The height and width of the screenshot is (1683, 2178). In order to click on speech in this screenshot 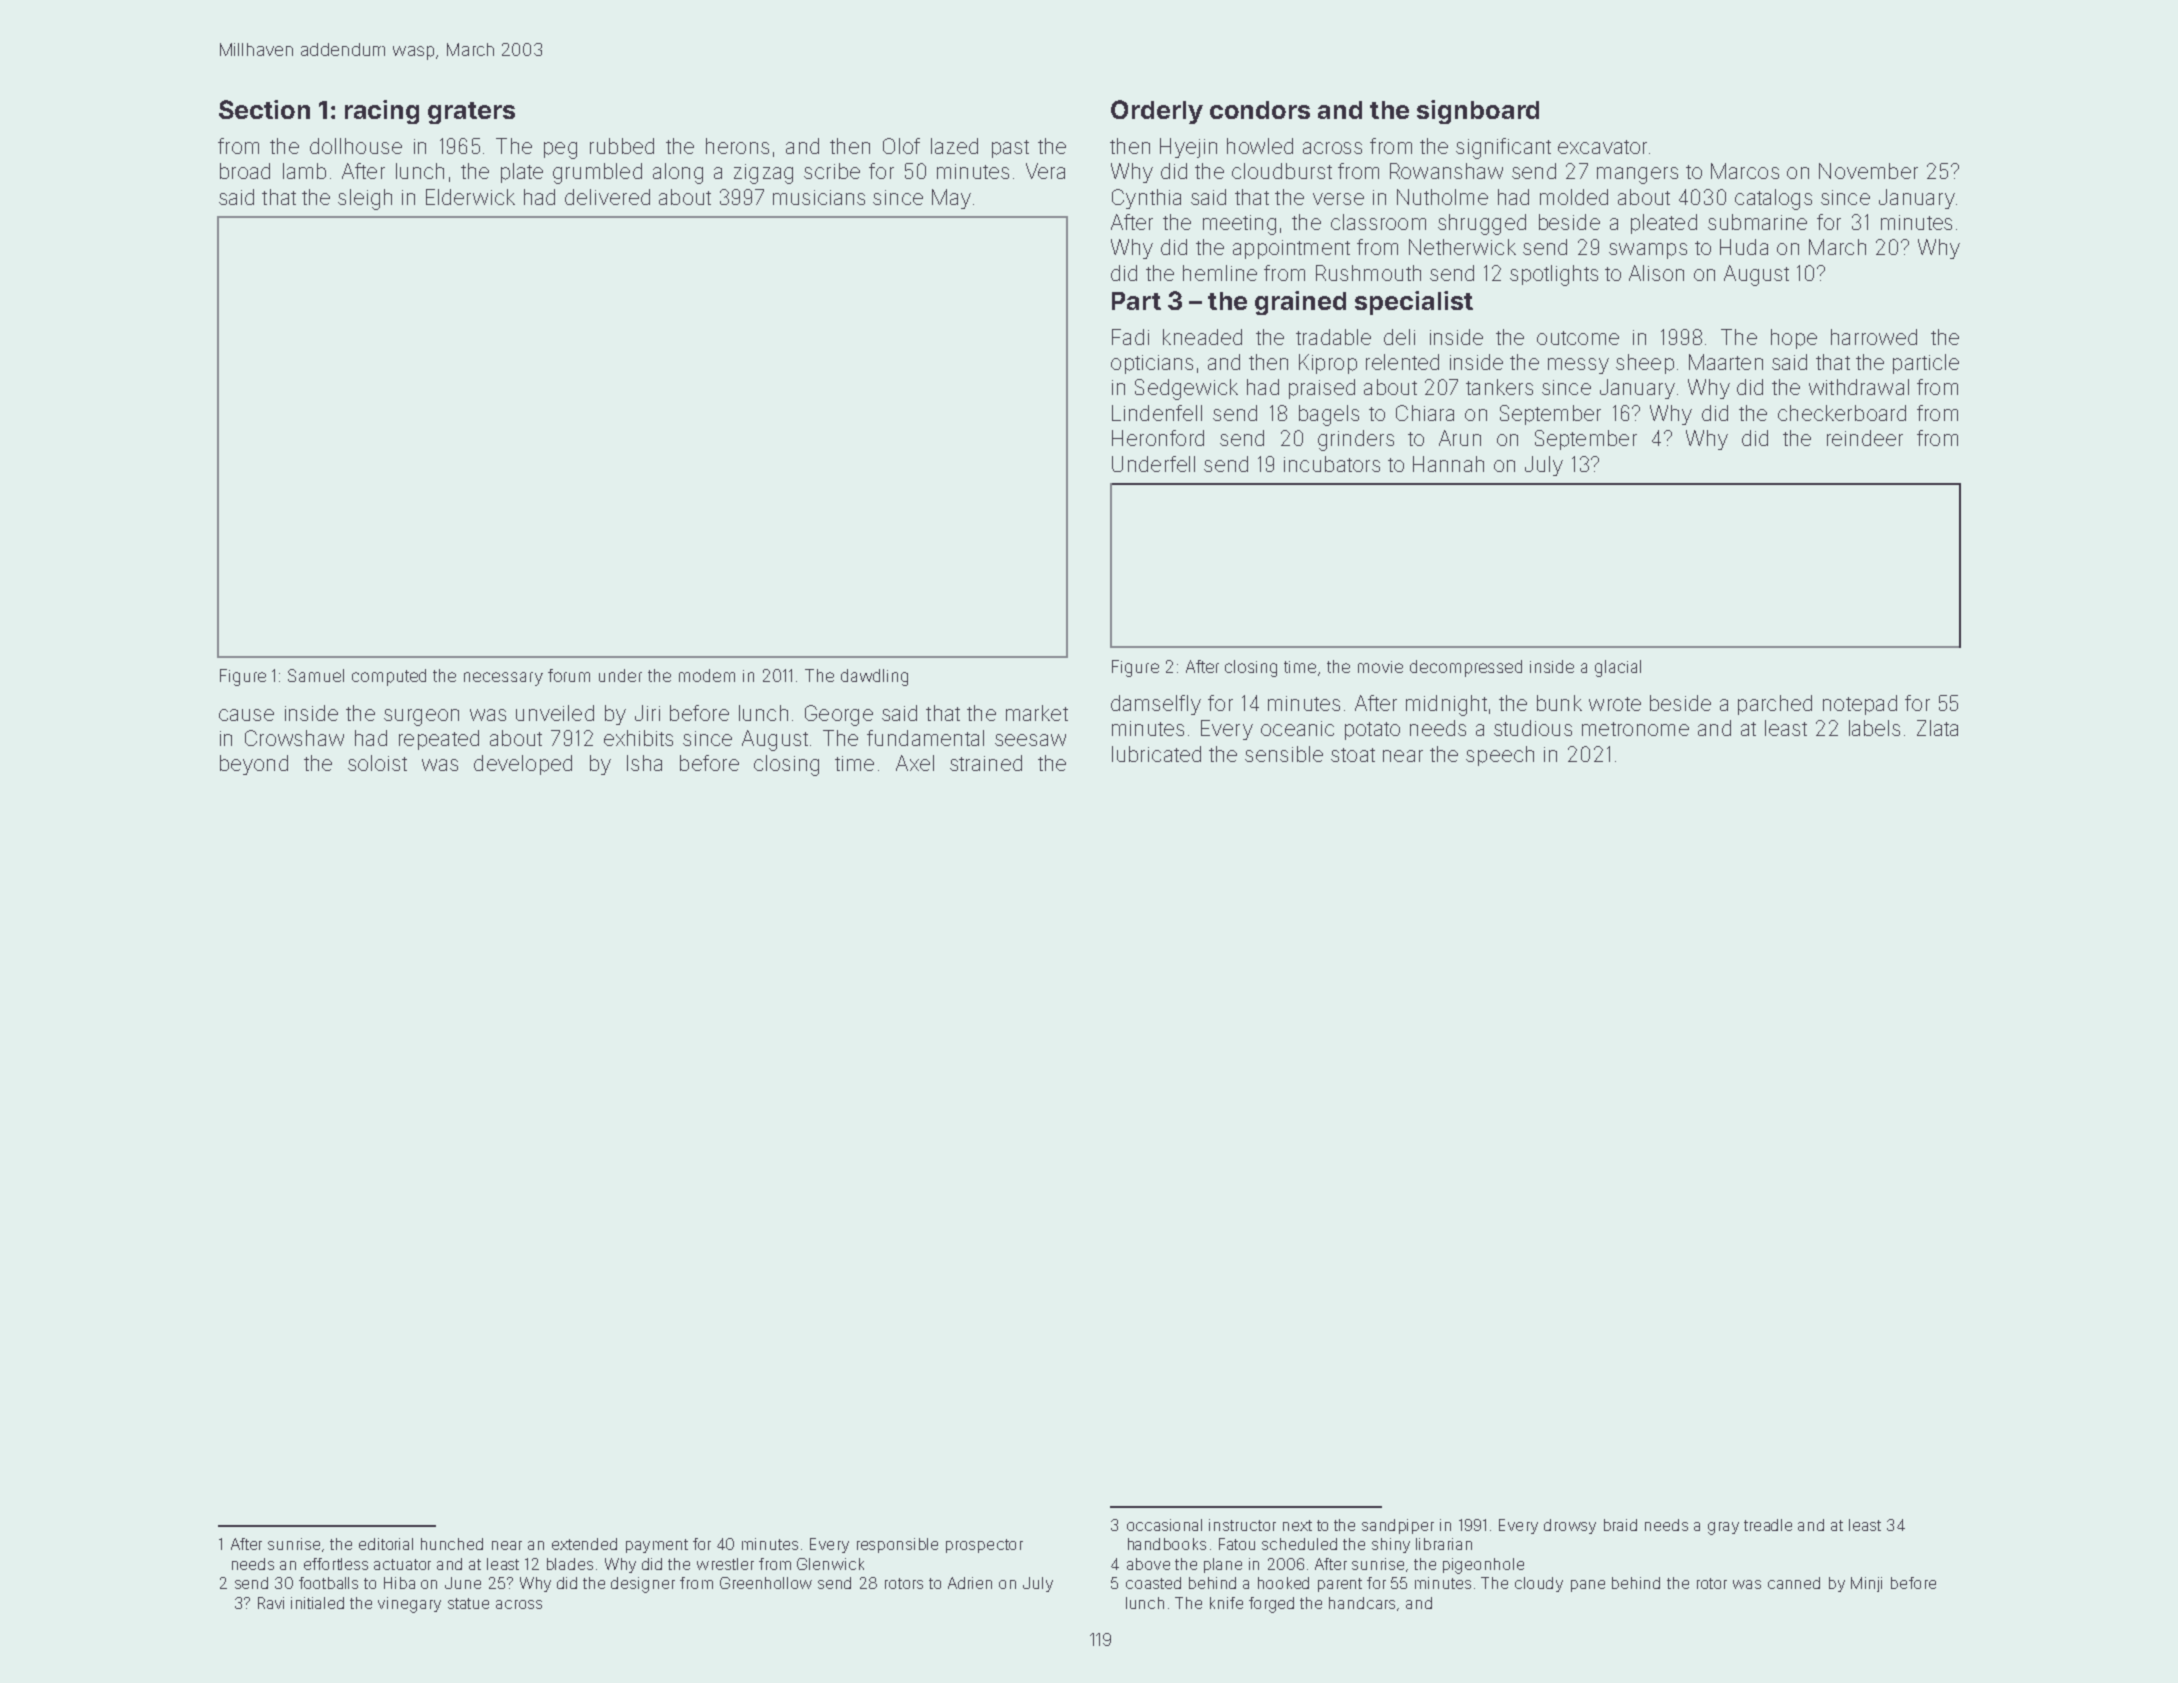, I will do `click(1500, 756)`.
